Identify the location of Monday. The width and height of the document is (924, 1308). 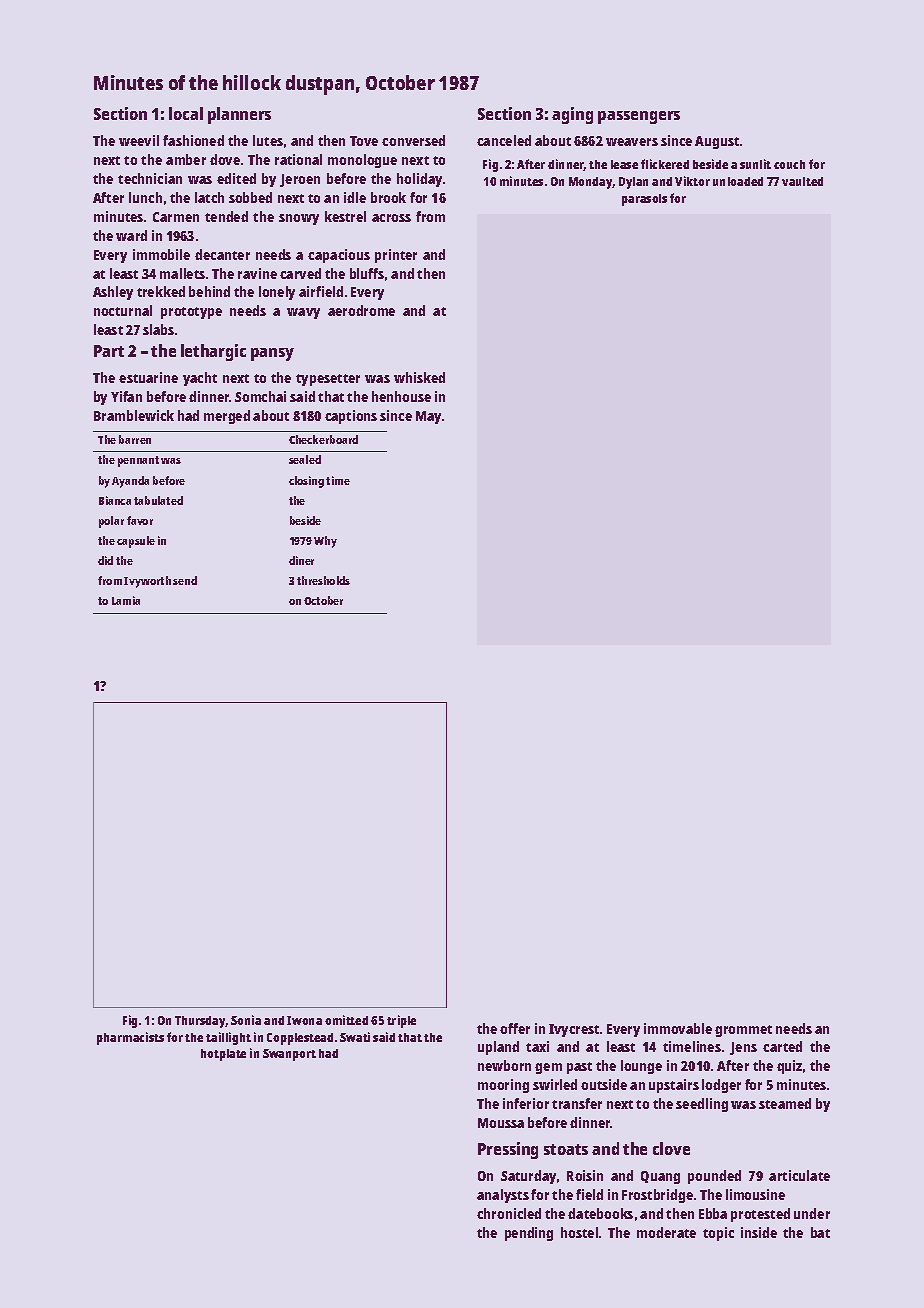
(591, 183).
